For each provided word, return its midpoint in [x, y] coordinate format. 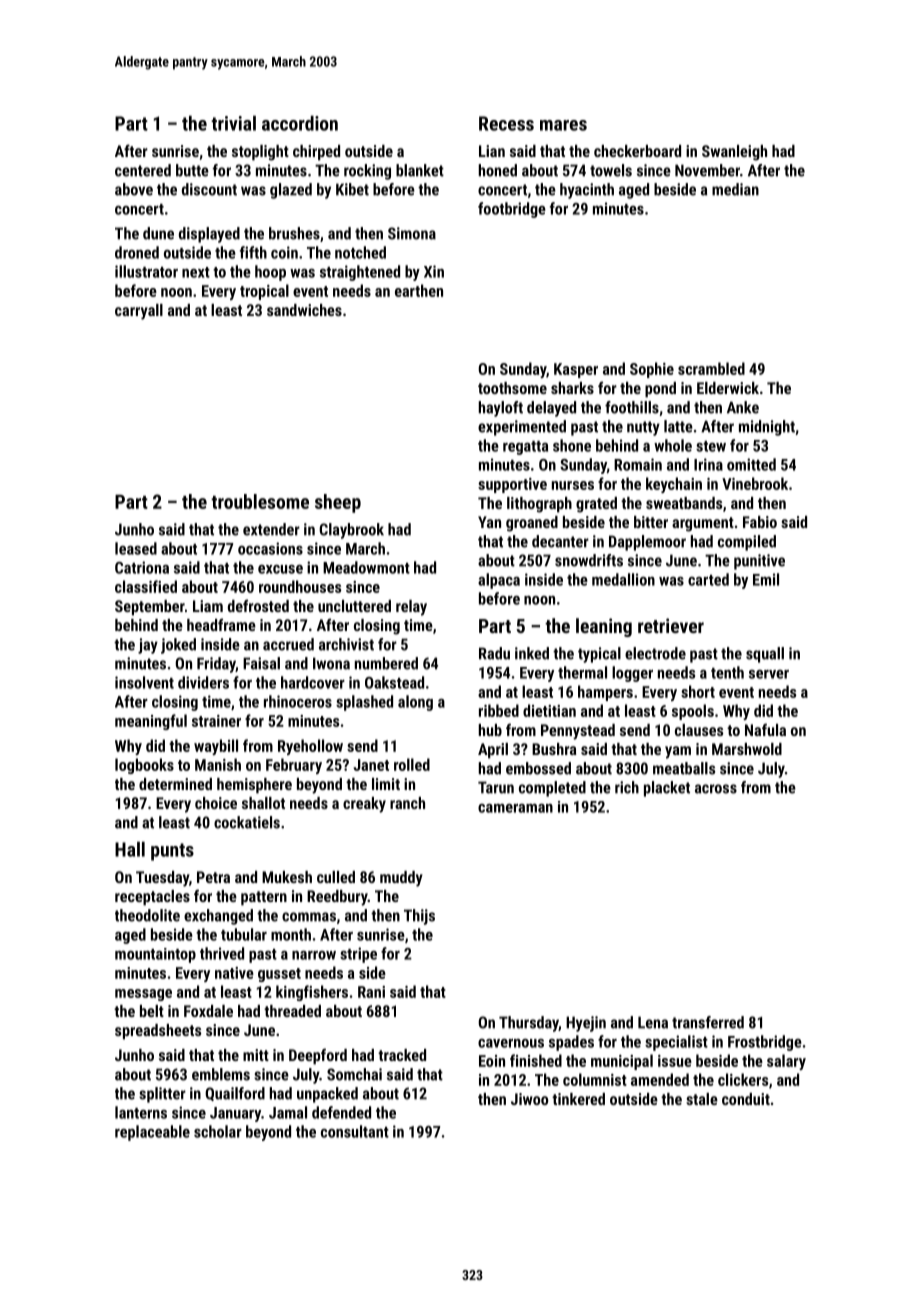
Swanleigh [734, 153]
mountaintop [155, 955]
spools [693, 712]
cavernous [511, 1043]
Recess [506, 123]
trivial [233, 123]
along [415, 703]
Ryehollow [310, 747]
